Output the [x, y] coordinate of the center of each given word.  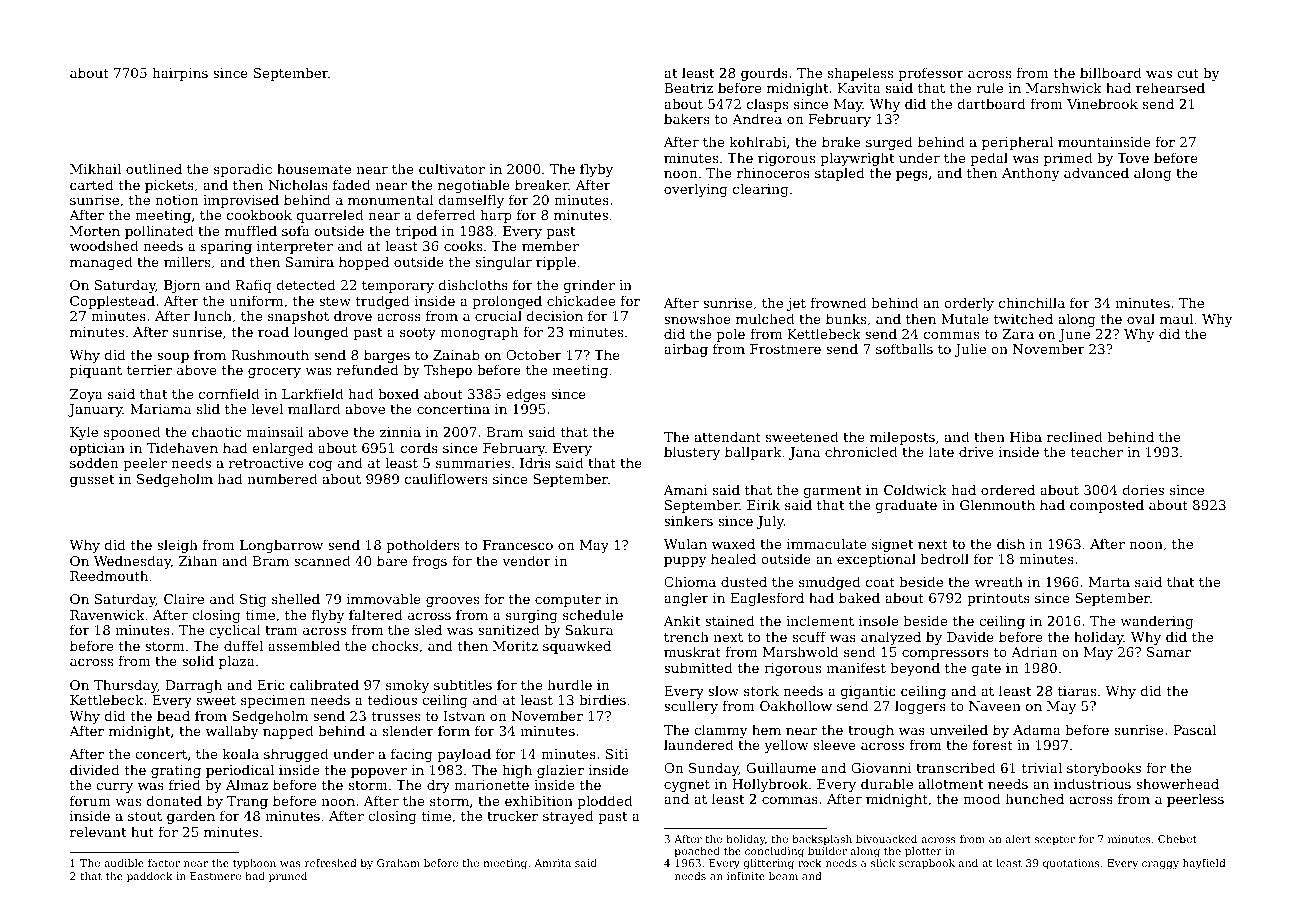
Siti [617, 754]
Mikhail [95, 168]
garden [191, 817]
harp [496, 216]
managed [101, 263]
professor [931, 74]
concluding [774, 852]
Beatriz [688, 88]
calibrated [324, 684]
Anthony [1031, 174]
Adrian [1034, 651]
